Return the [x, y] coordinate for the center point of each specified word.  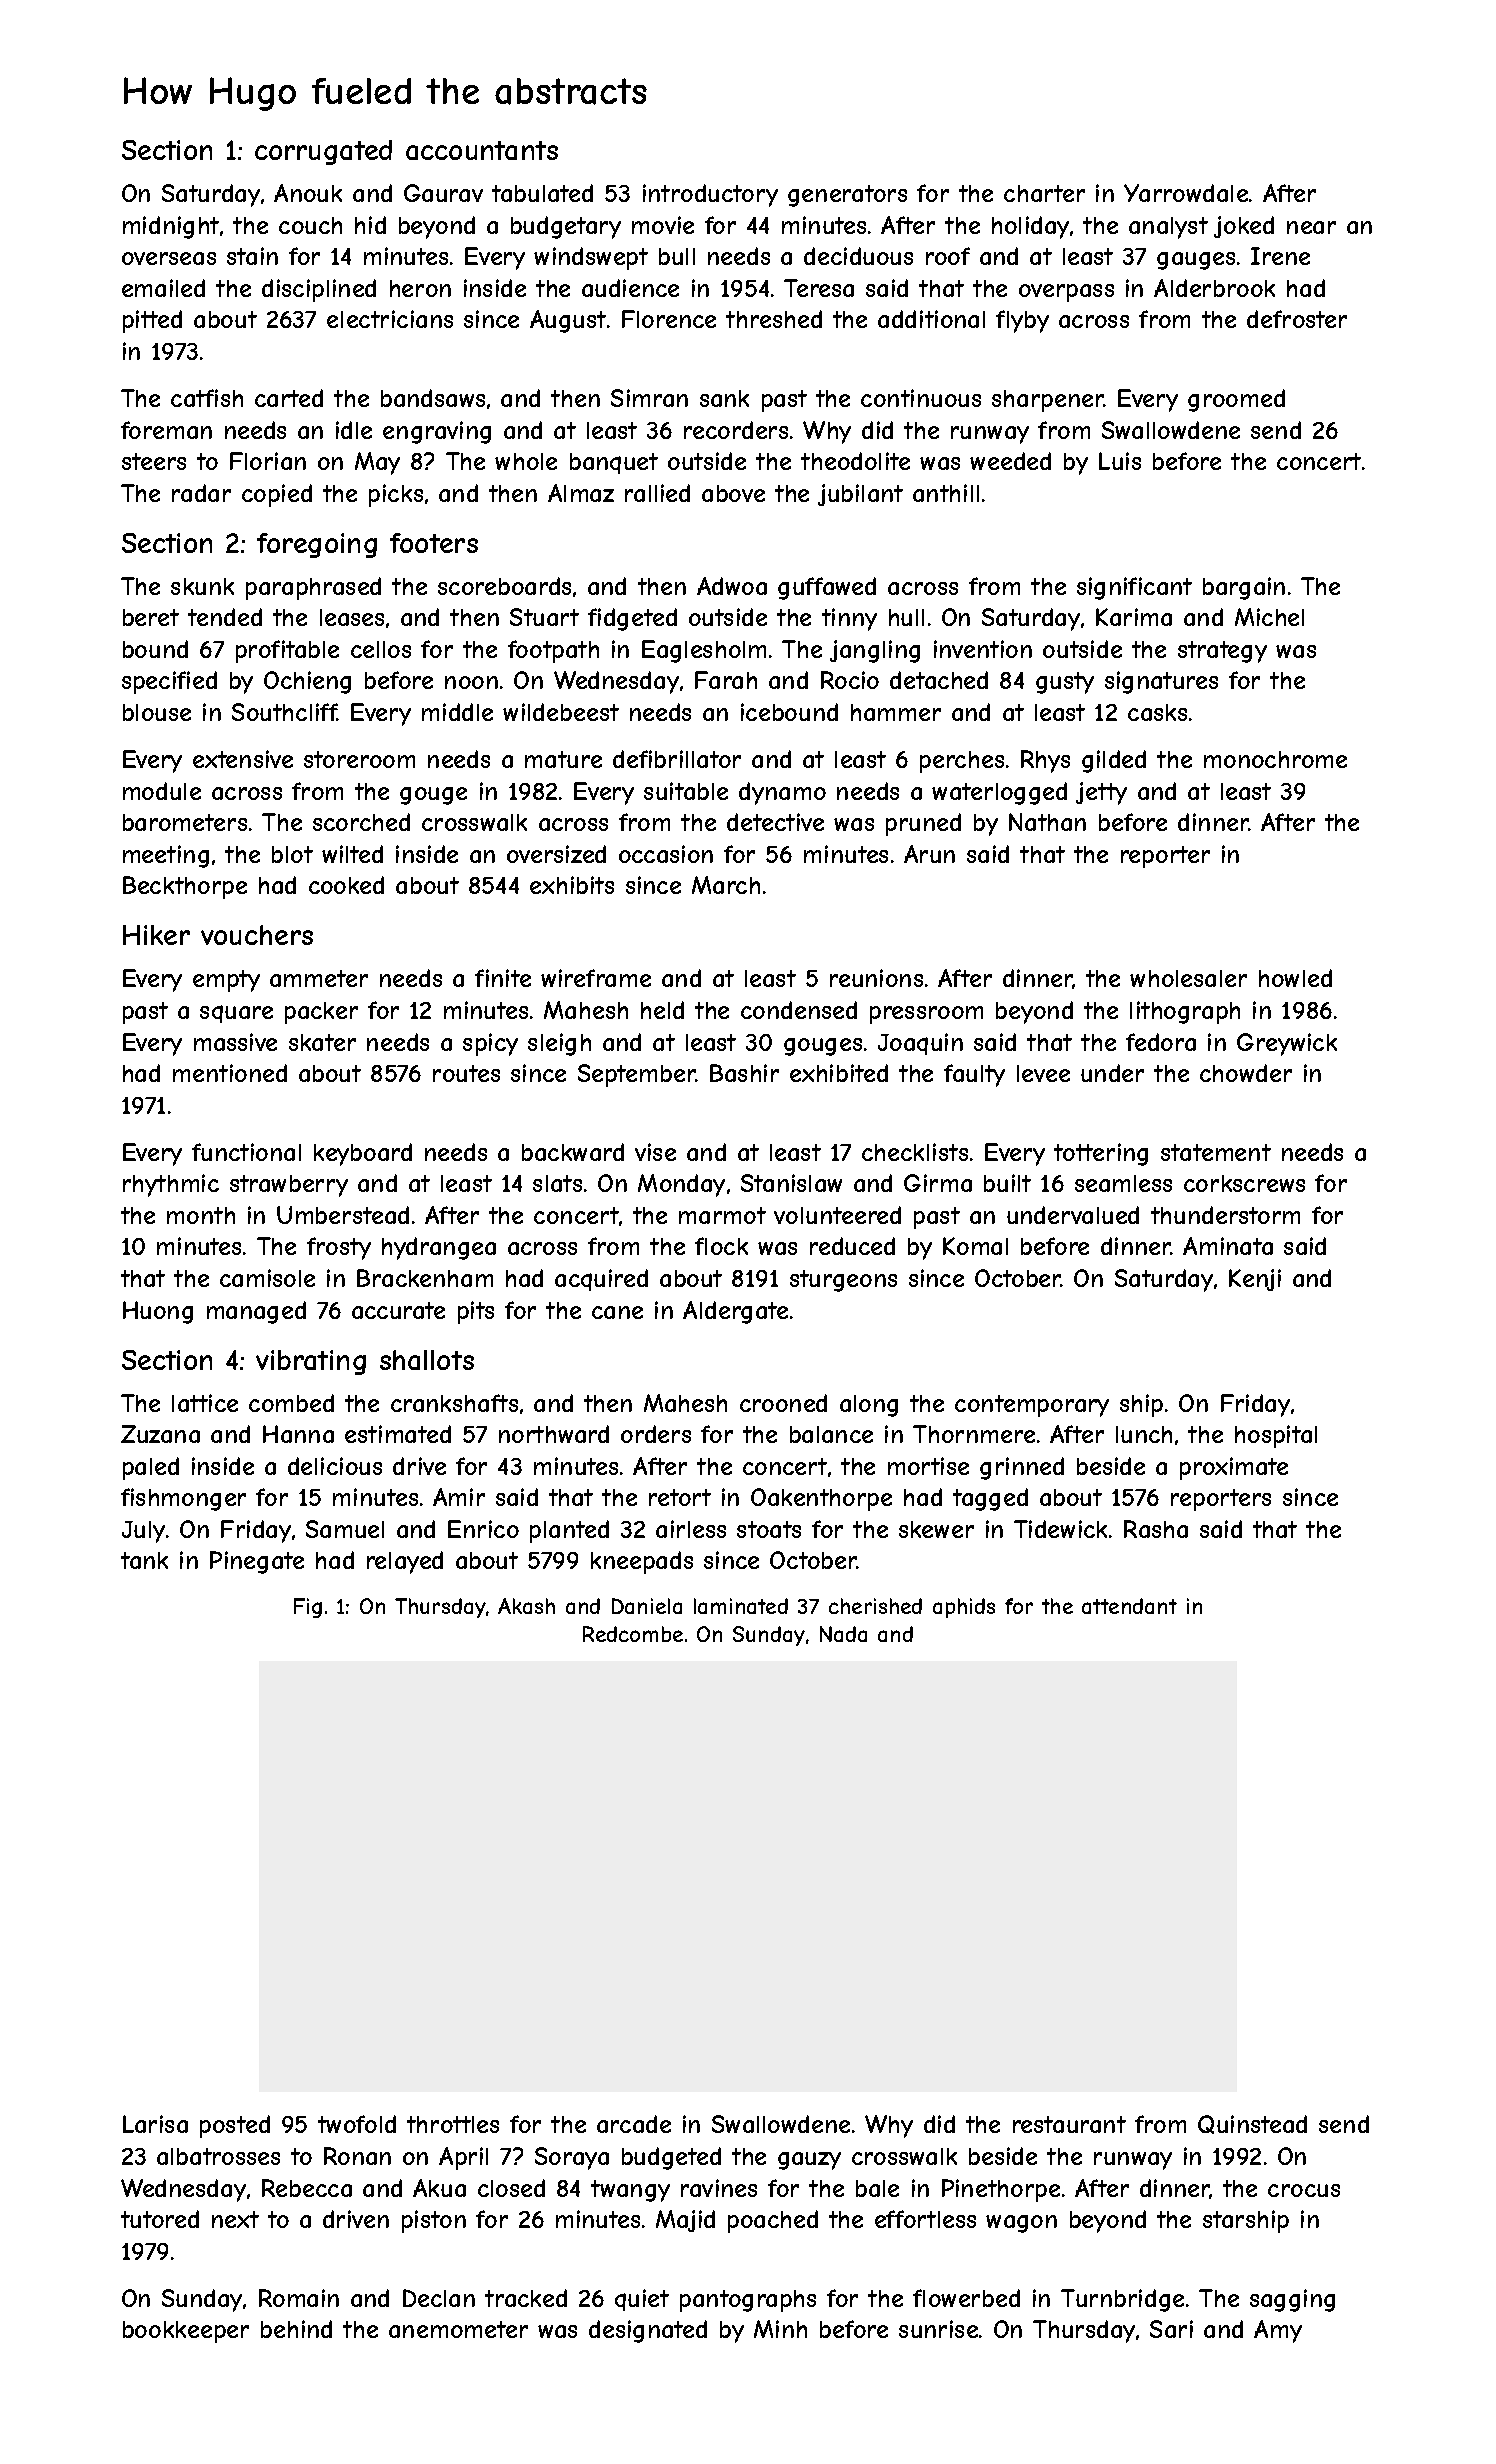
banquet [614, 463]
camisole [267, 1278]
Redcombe [633, 1634]
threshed [774, 319]
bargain [1244, 588]
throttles [453, 2124]
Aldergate [735, 1312]
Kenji [1255, 1280]
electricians [390, 319]
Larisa [155, 2124]
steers [154, 461]
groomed [1236, 400]
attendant [1129, 1606]
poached [773, 2221]
